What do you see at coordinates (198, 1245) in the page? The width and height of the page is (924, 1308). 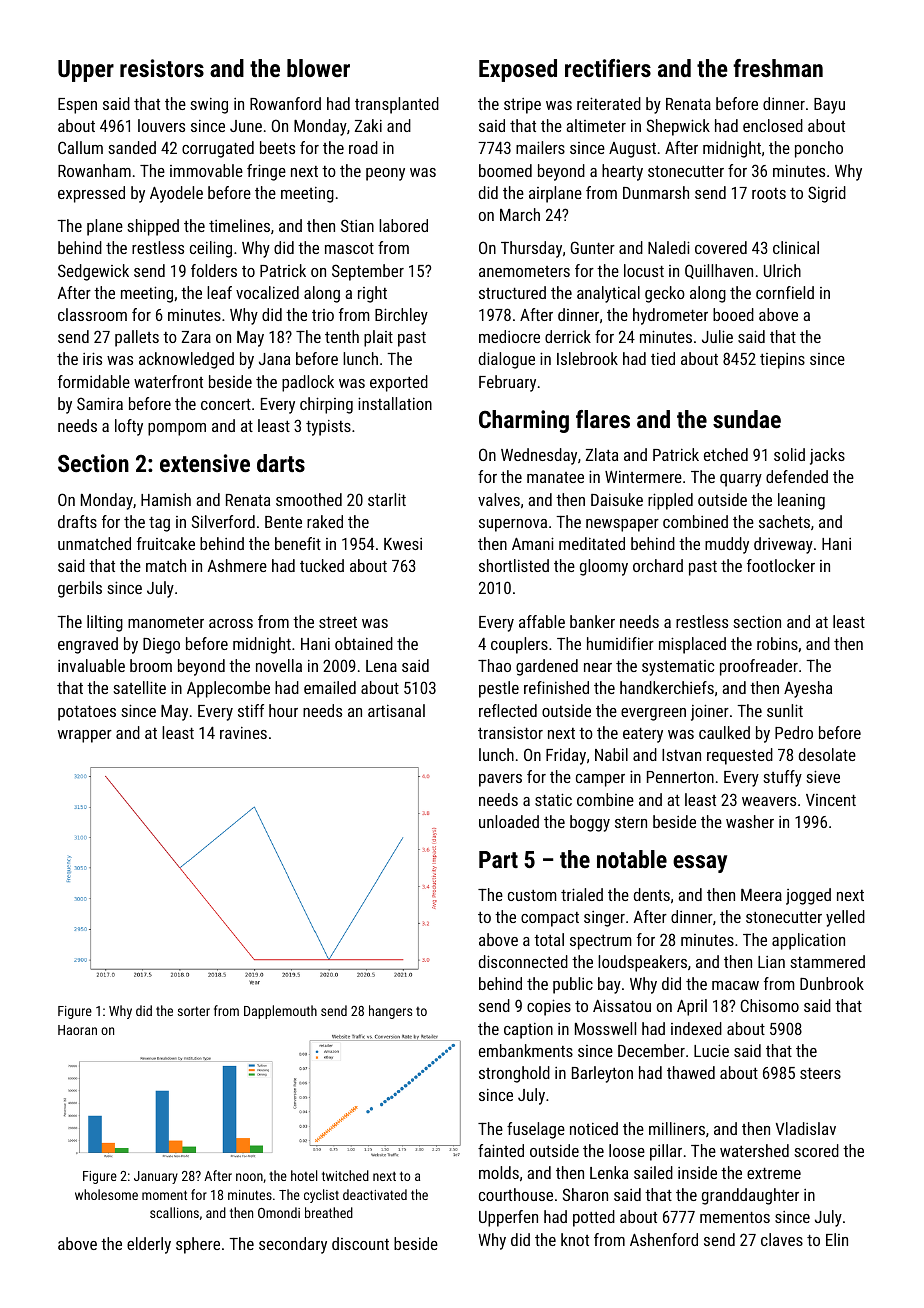 I see `sphere` at bounding box center [198, 1245].
